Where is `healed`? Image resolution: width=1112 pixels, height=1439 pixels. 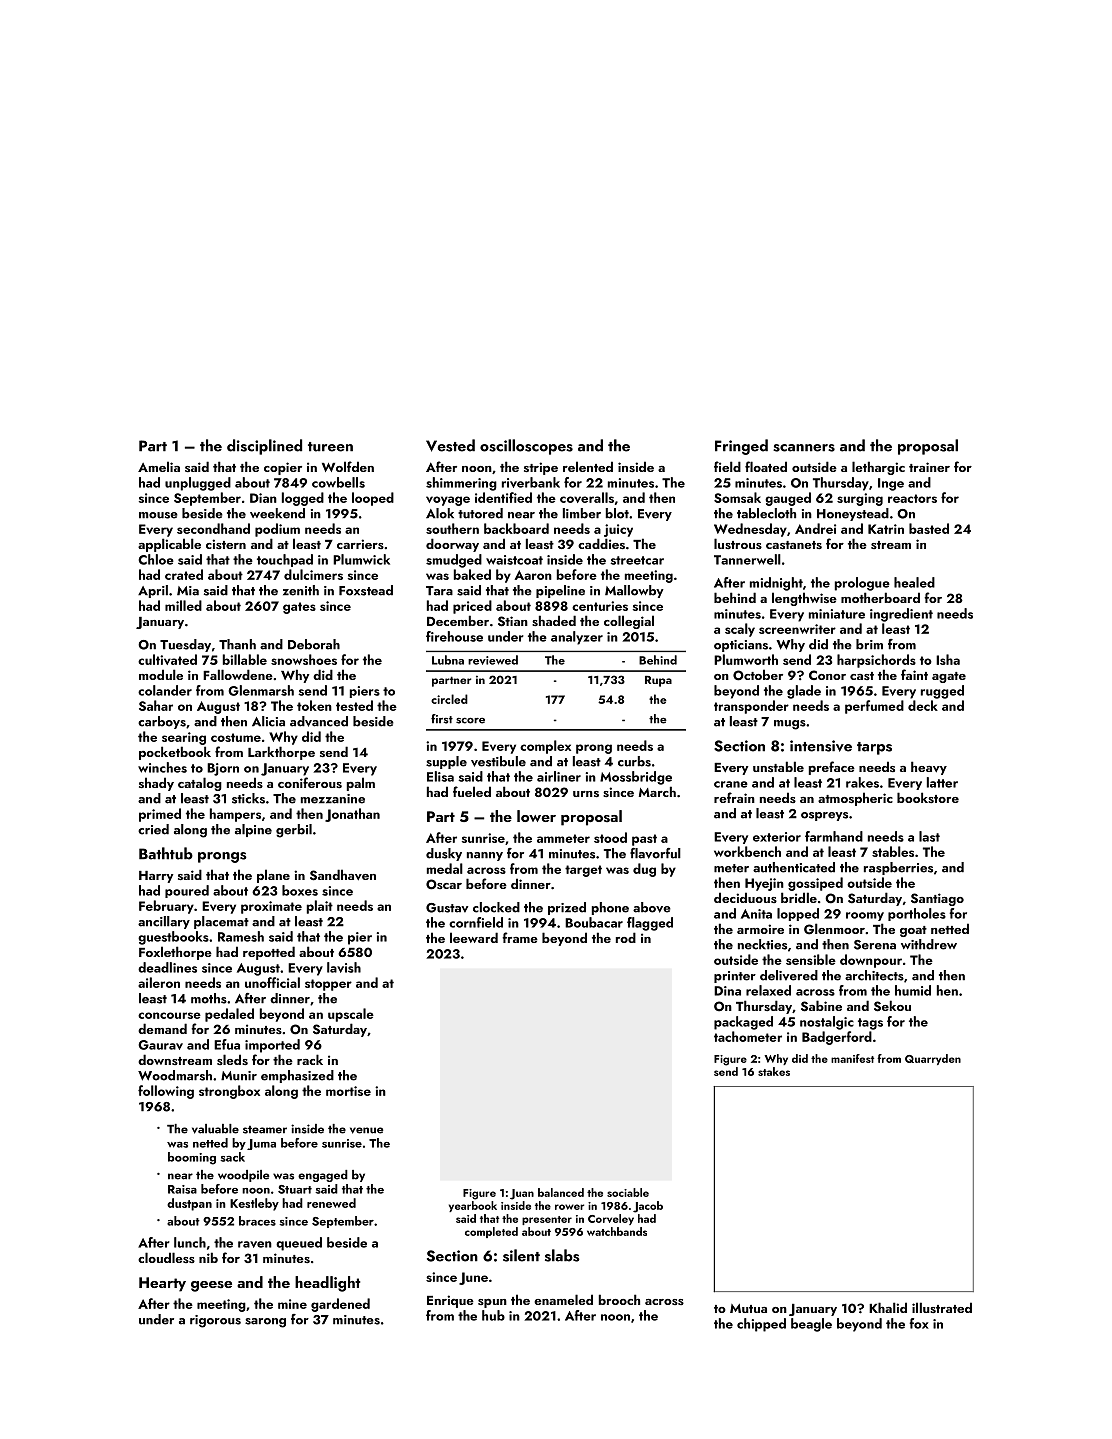
healed is located at coordinates (914, 582).
